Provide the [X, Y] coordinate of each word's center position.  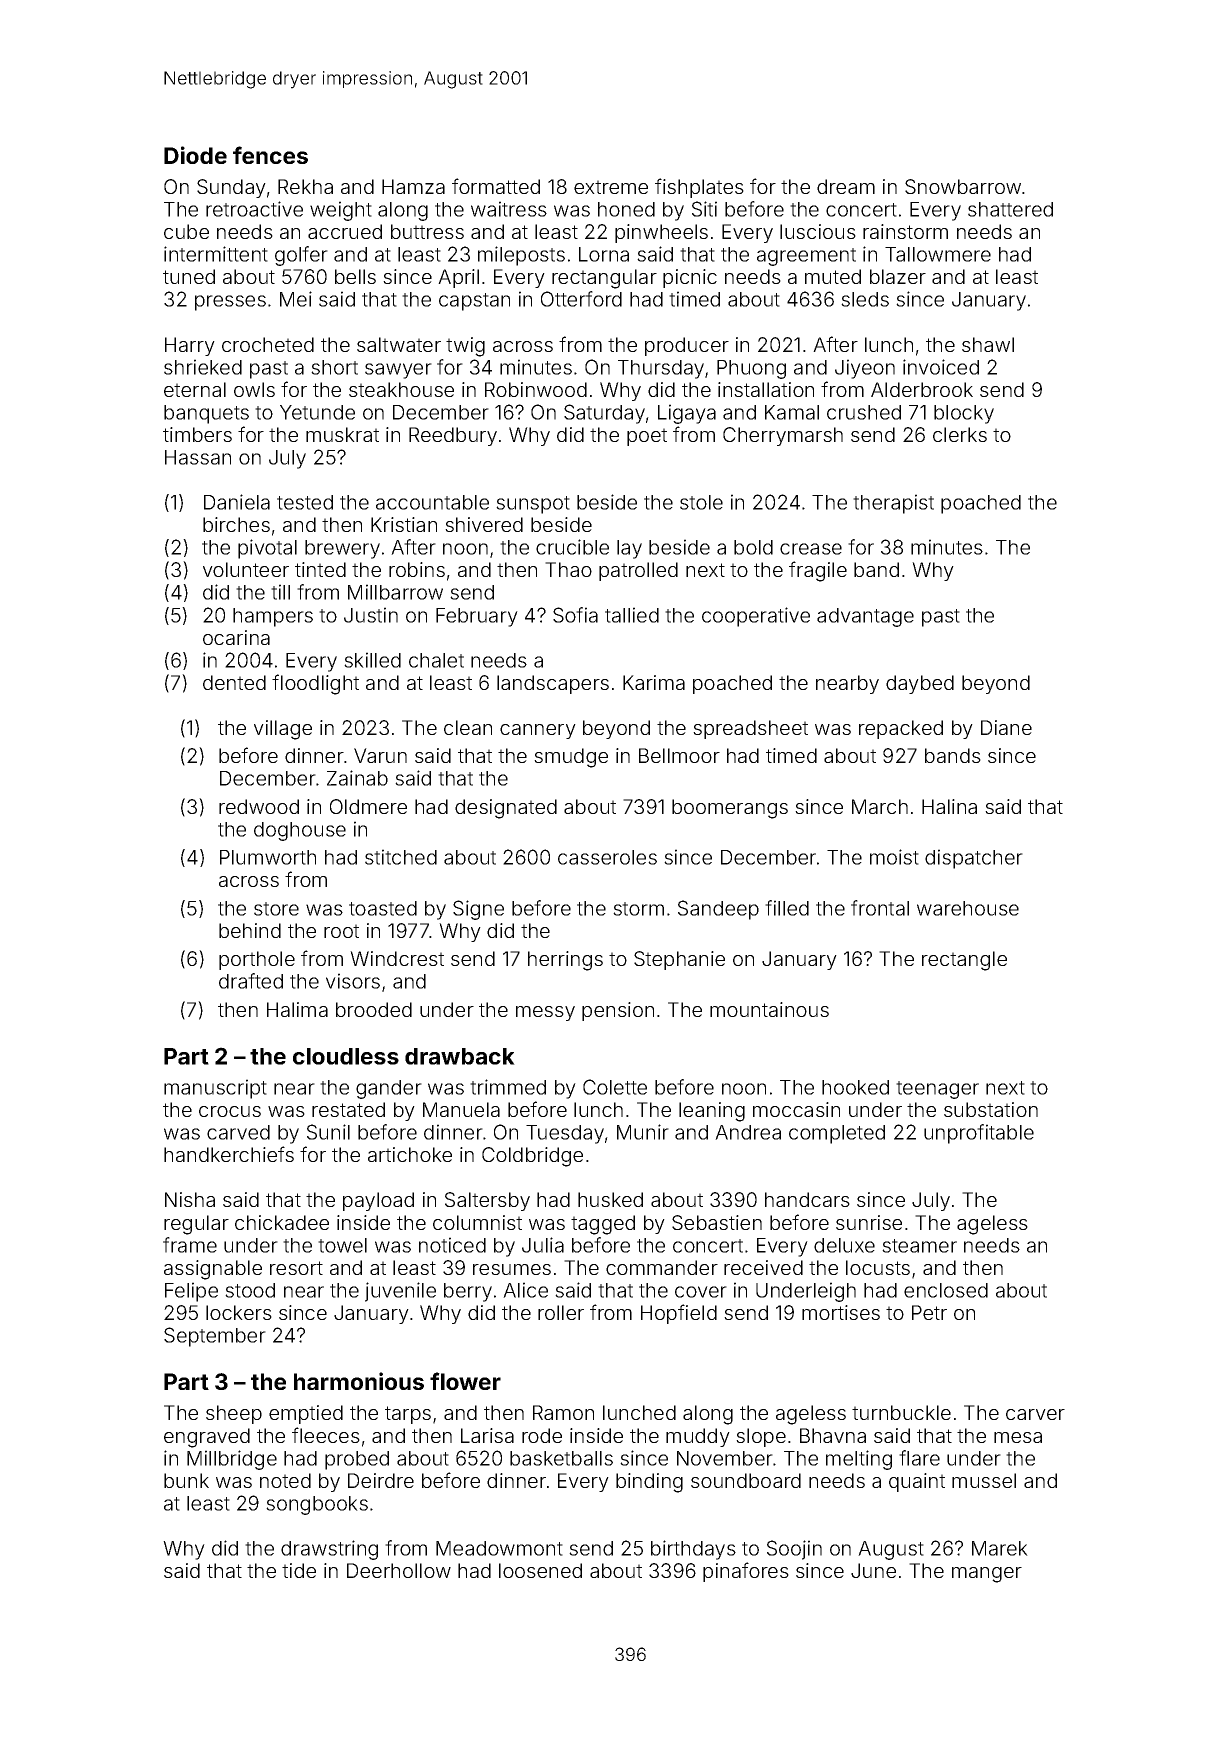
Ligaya [687, 414]
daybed [920, 684]
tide [299, 1570]
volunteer [246, 569]
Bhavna [833, 1435]
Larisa [487, 1435]
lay [629, 549]
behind [250, 930]
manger [987, 1575]
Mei [296, 299]
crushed [864, 412]
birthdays [693, 1550]
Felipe [191, 1292]
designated [506, 809]
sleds [865, 299]
